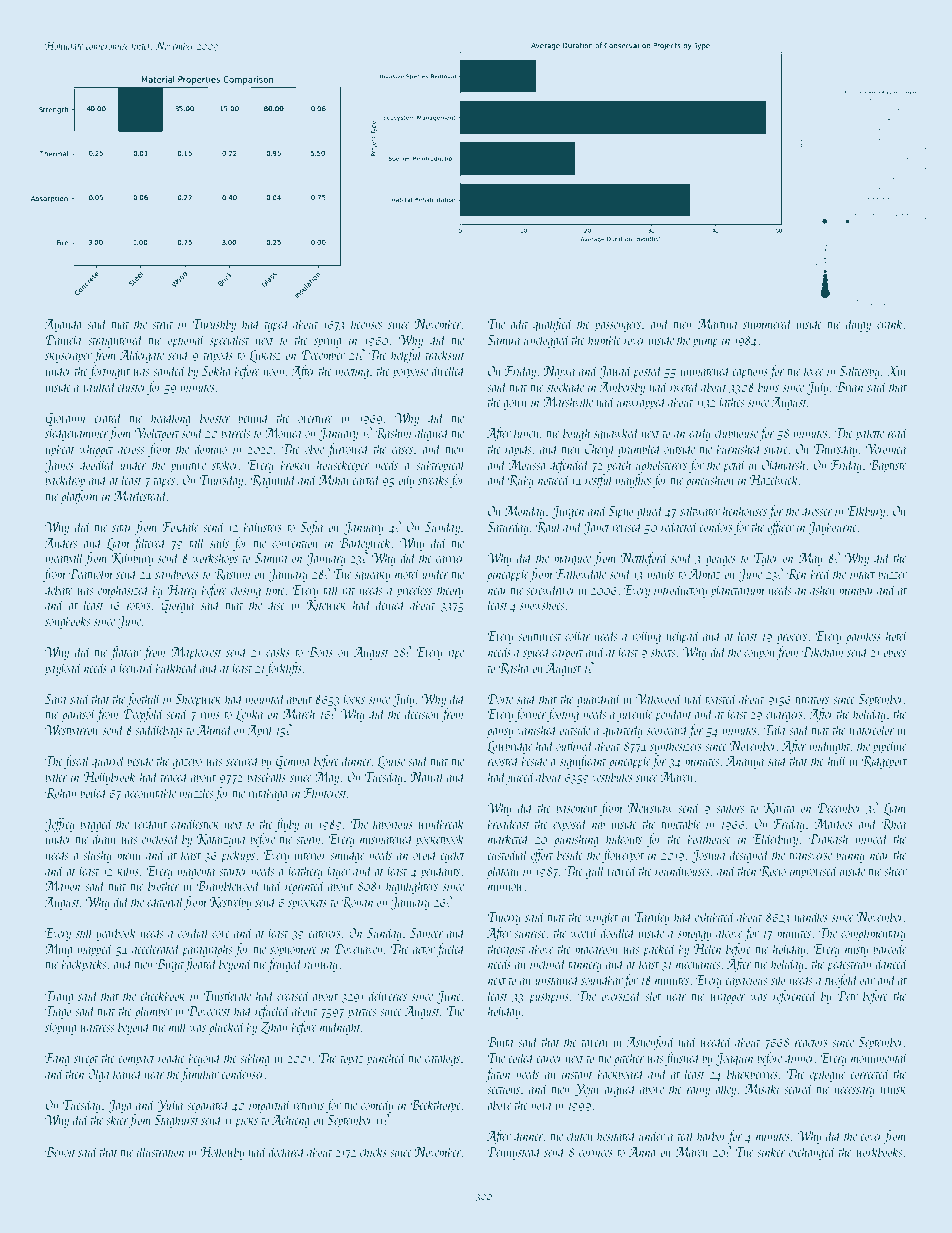  What do you see at coordinates (229, 341) in the document?
I see `specialist` at bounding box center [229, 341].
